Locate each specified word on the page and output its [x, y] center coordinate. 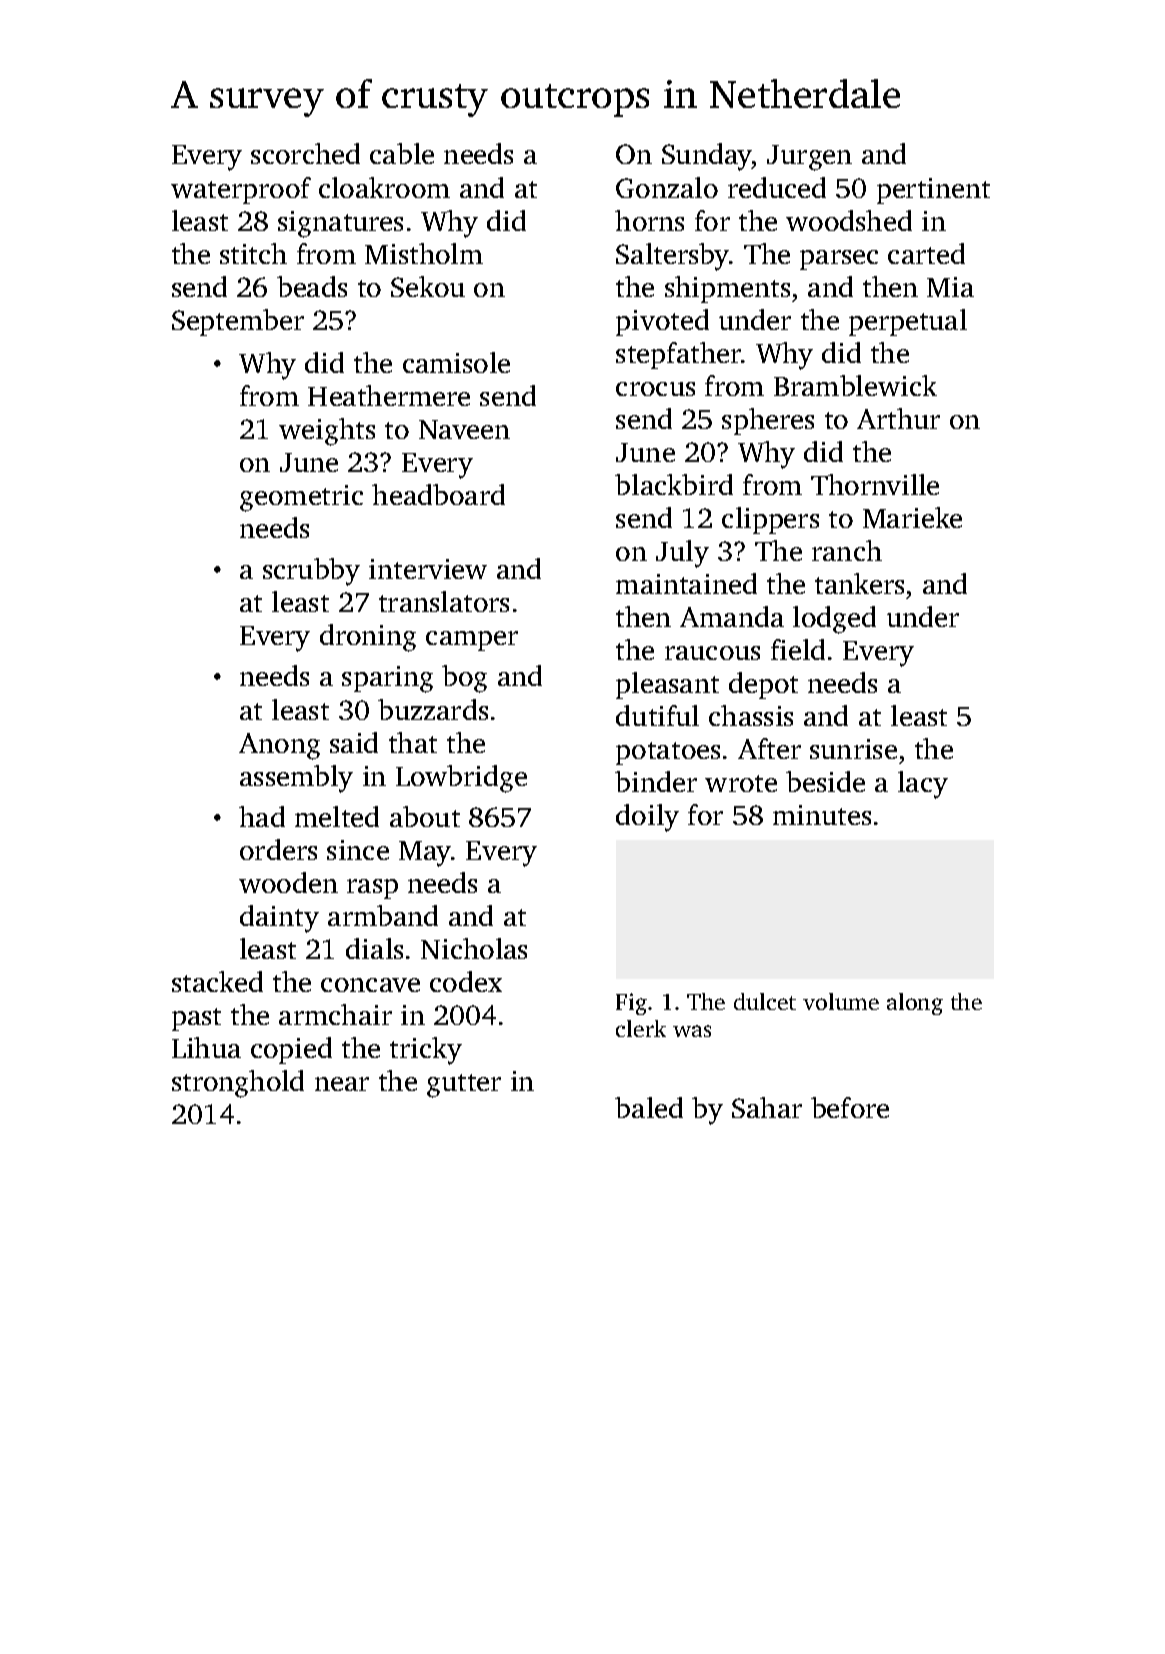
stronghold [238, 1084]
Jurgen [809, 158]
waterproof [241, 190]
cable [402, 153]
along [915, 1004]
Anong [279, 746]
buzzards [433, 709]
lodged [834, 620]
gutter [464, 1086]
